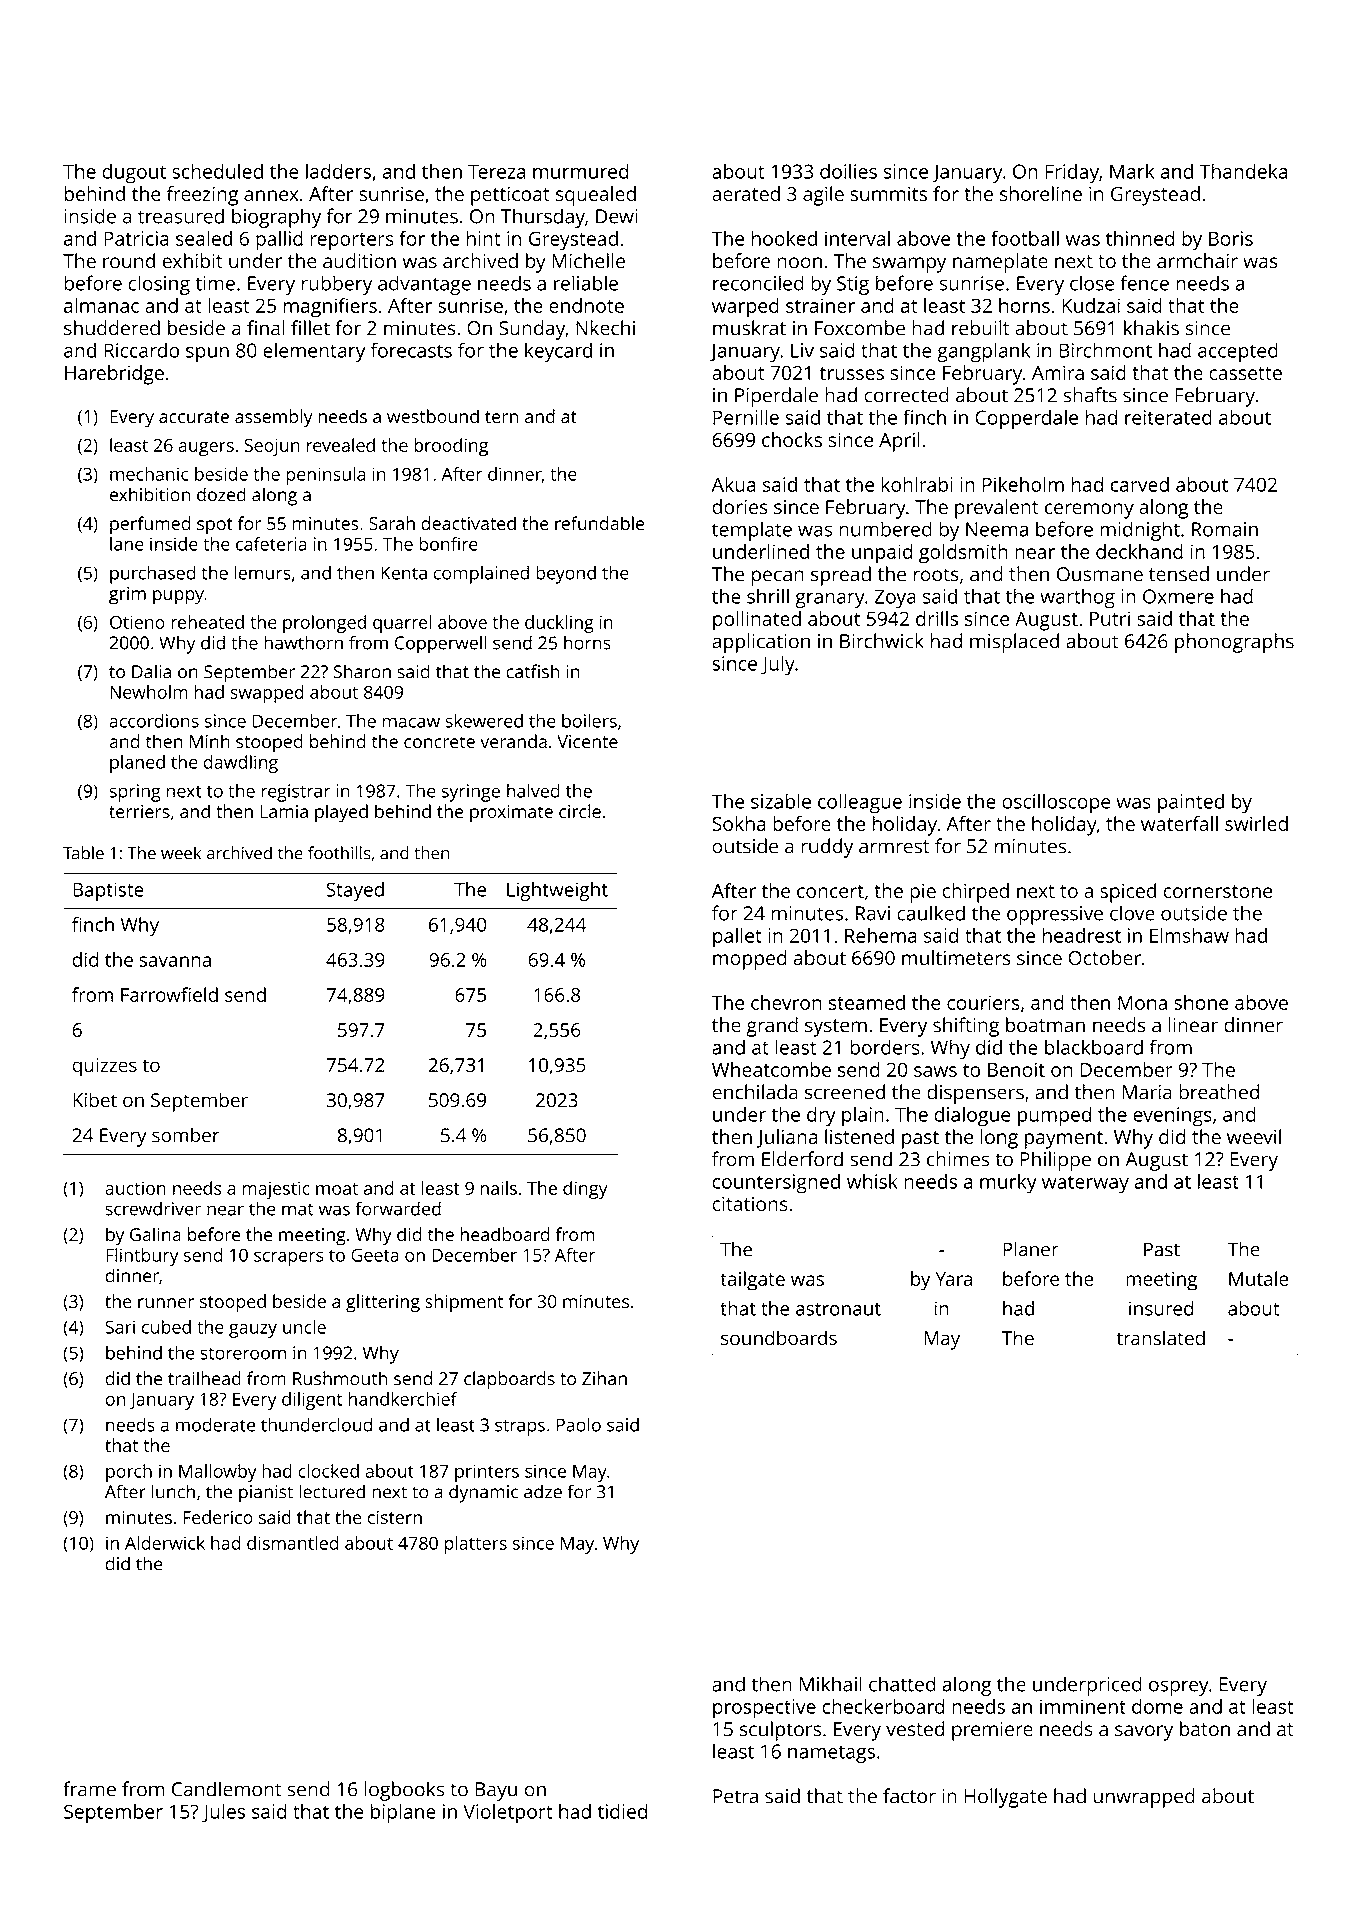 This screenshot has height=1926, width=1362. Describe the element at coordinates (902, 1684) in the screenshot. I see `chatted` at that location.
